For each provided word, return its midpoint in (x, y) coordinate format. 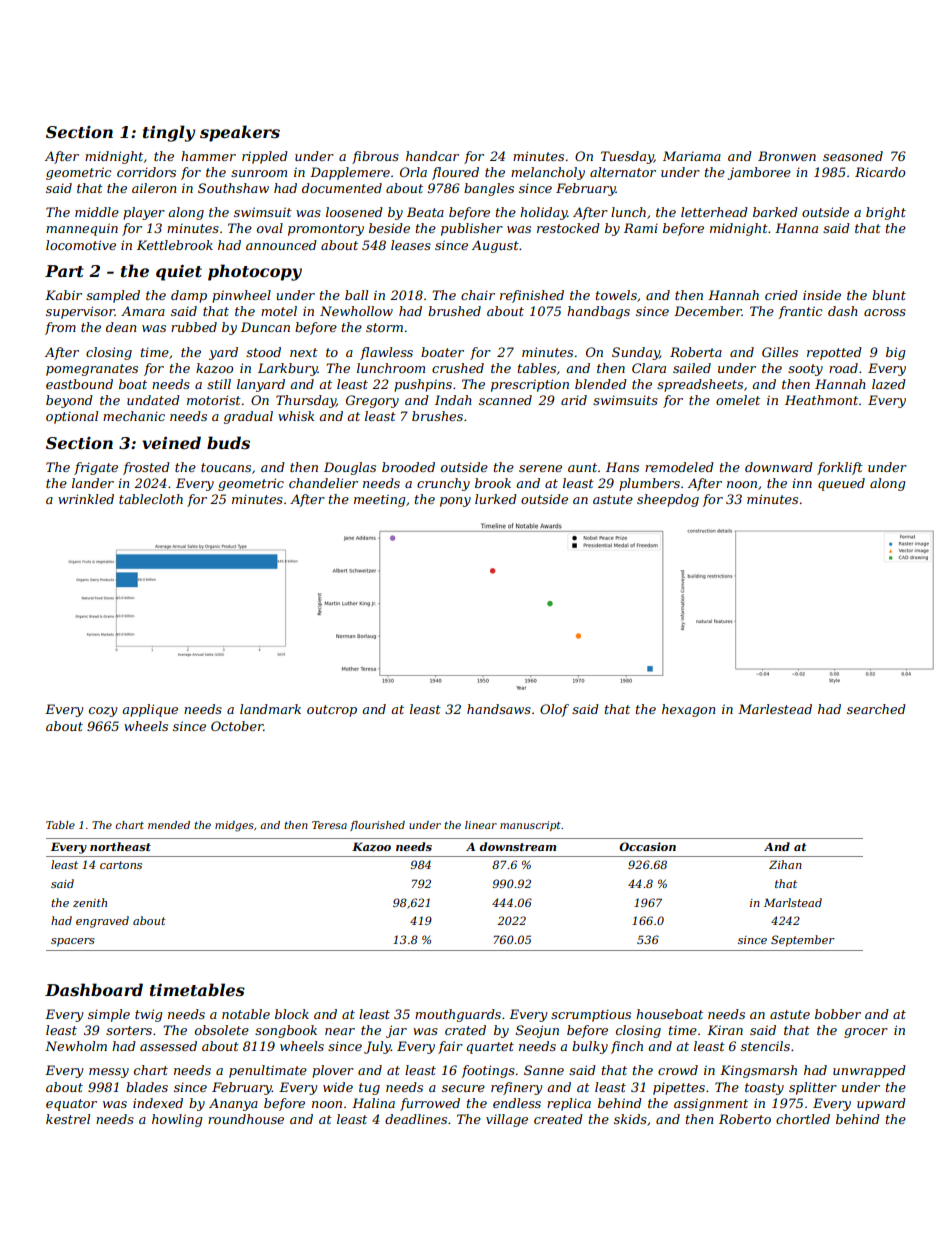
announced (281, 245)
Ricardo (880, 172)
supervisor (80, 312)
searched (876, 709)
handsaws (499, 709)
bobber (838, 1014)
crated (465, 1030)
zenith (90, 902)
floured (455, 173)
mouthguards (458, 1015)
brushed (454, 311)
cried (781, 295)
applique (150, 710)
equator (71, 1105)
